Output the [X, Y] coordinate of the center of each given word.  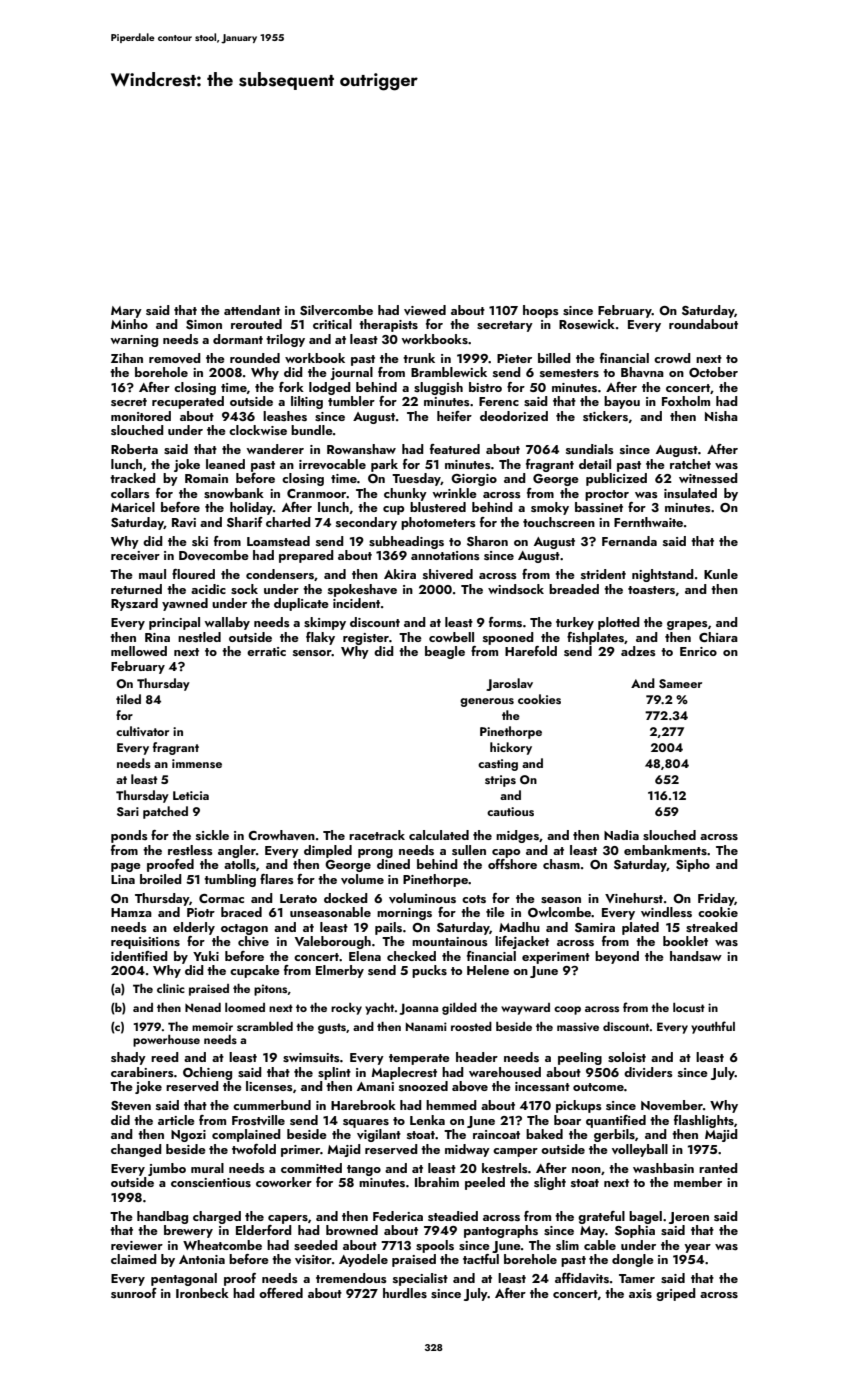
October [713, 372]
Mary [126, 312]
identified [139, 956]
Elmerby [340, 971]
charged [217, 1217]
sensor [312, 653]
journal [351, 373]
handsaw [696, 956]
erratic [266, 651]
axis [640, 1293]
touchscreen [559, 522]
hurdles [405, 1293]
